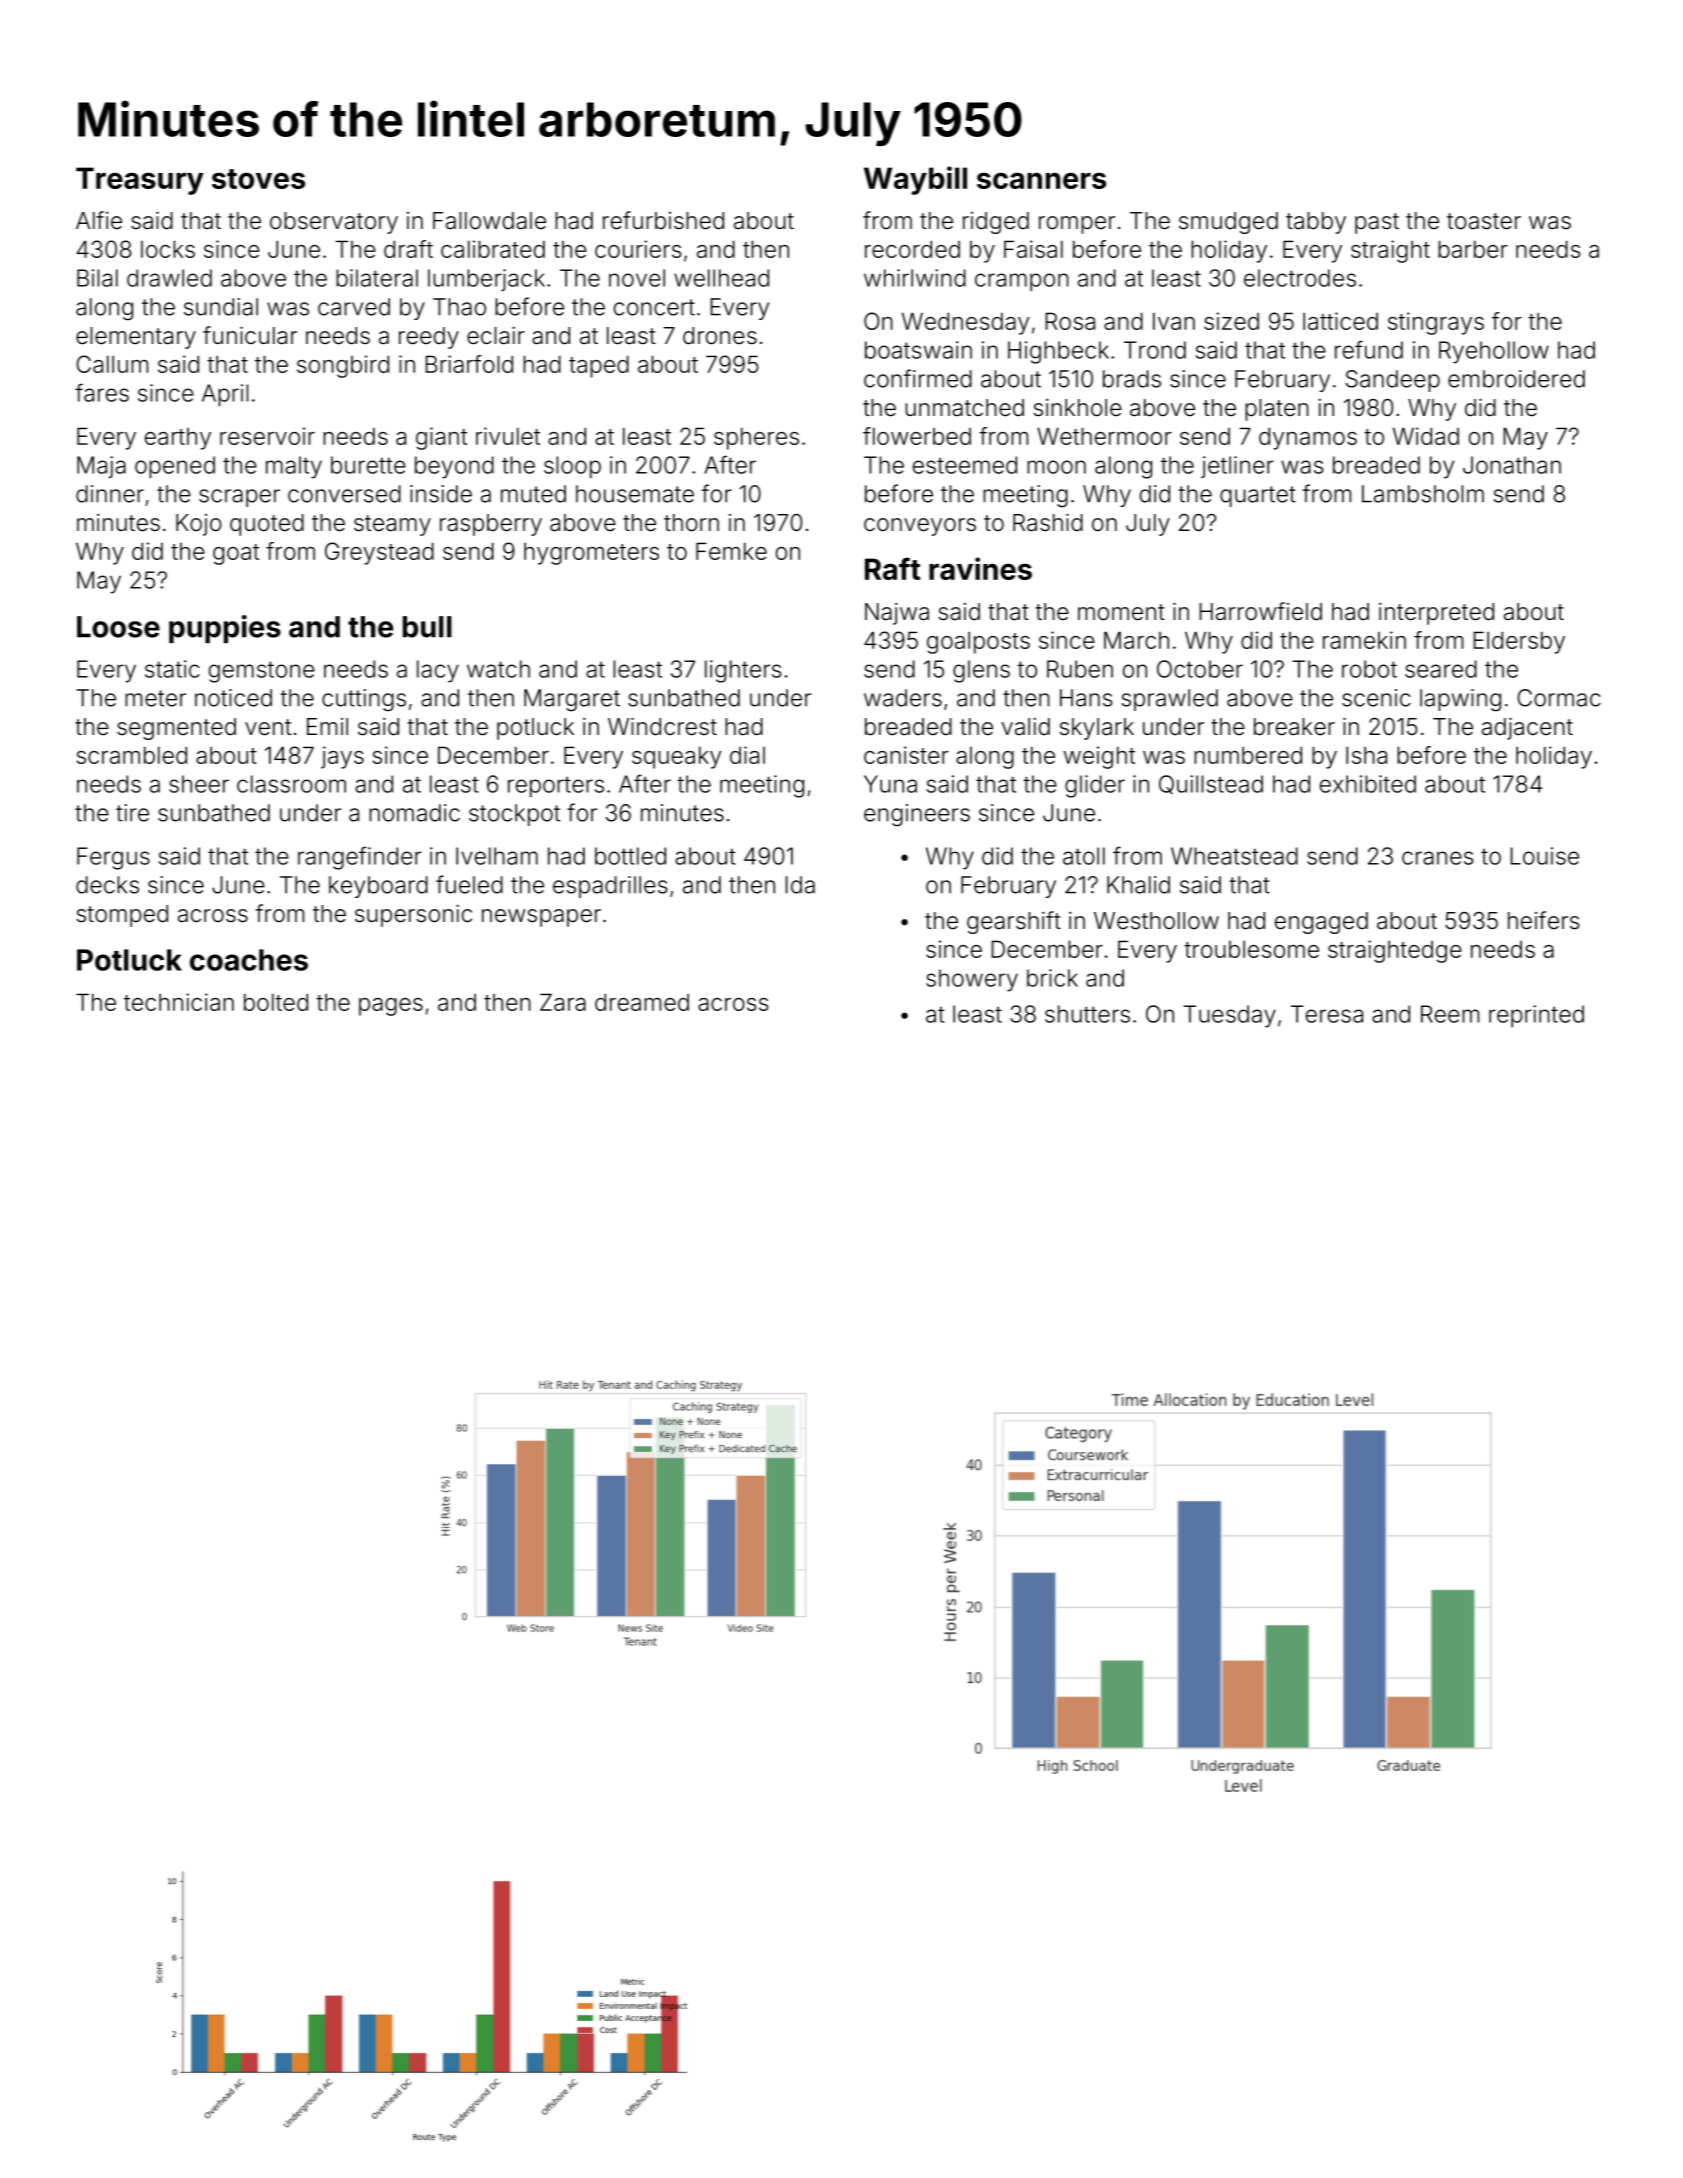  Describe the element at coordinates (179, 1002) in the document. I see `technician` at that location.
